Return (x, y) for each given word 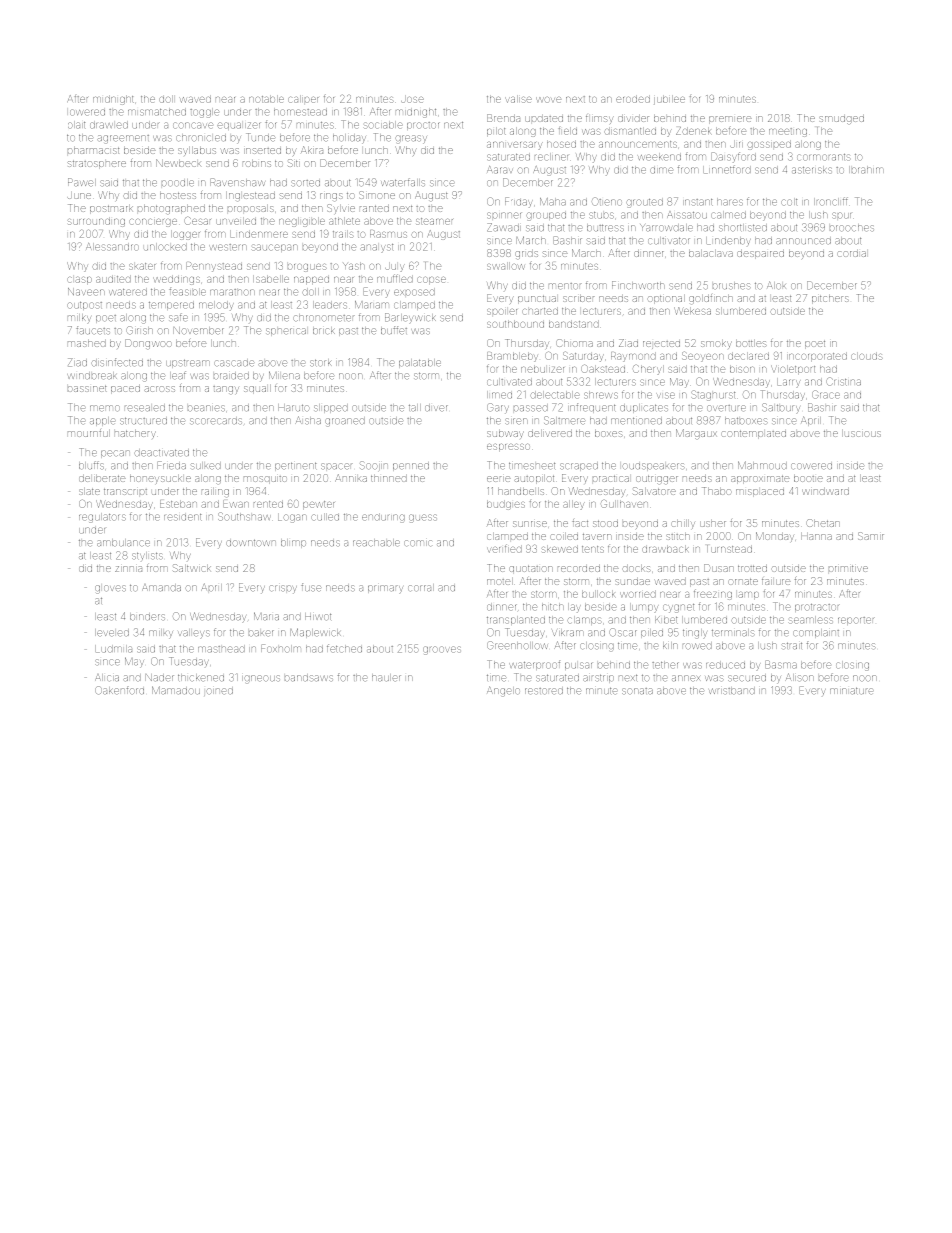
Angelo (503, 691)
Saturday (583, 356)
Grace (826, 394)
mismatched (157, 112)
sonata (637, 691)
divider (633, 118)
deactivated (161, 452)
